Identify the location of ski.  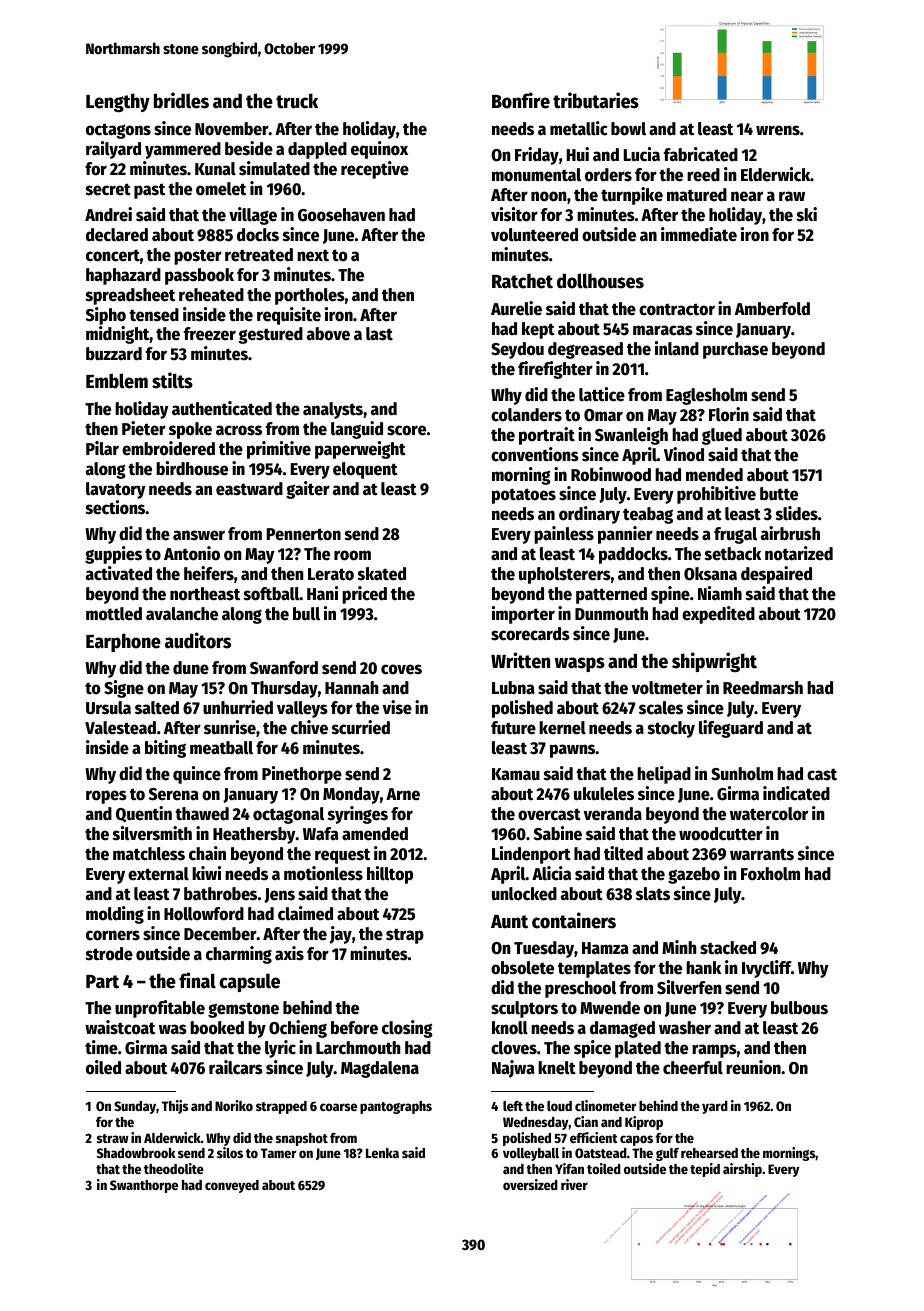
(807, 214).
